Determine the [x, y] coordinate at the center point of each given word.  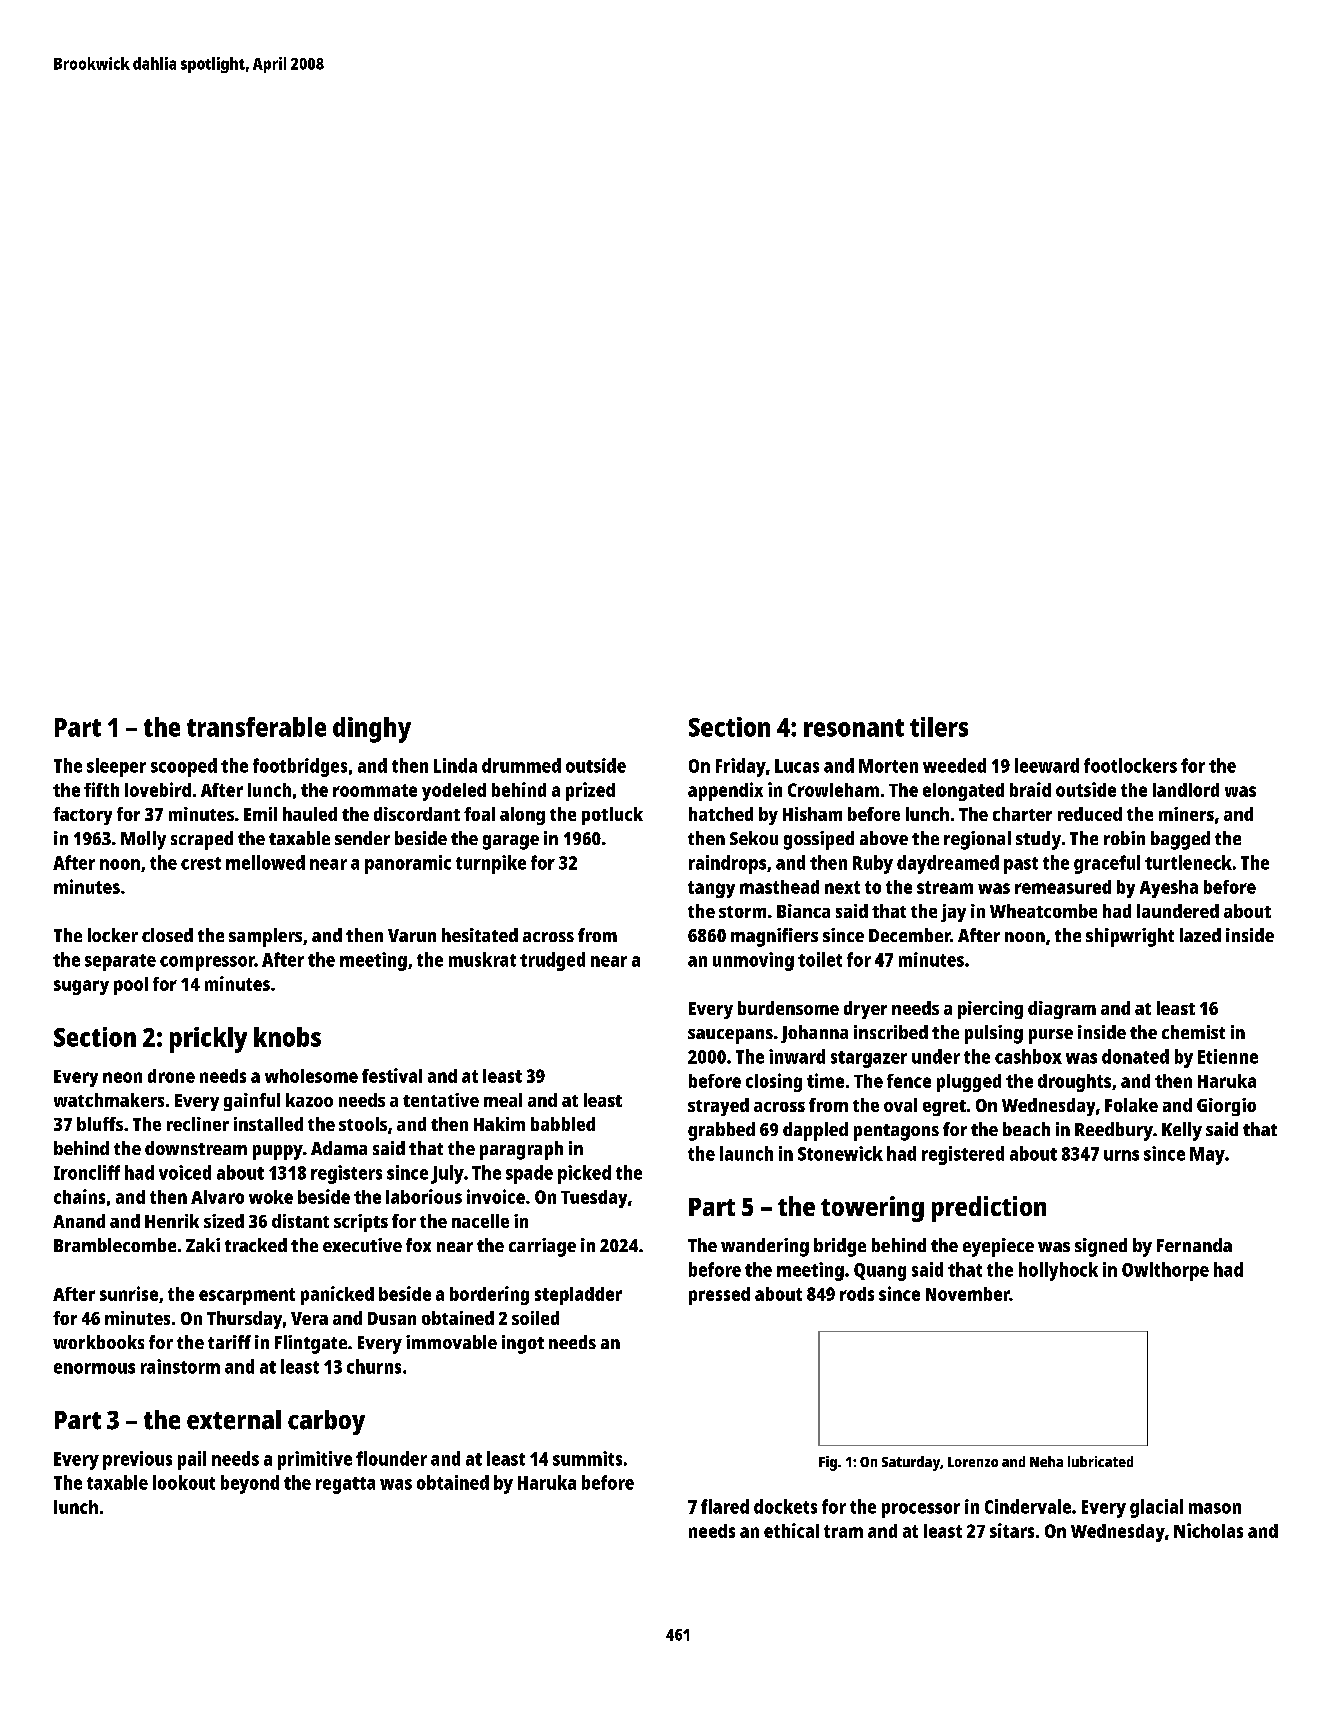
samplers [265, 937]
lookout [184, 1482]
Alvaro [217, 1197]
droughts [1074, 1083]
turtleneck [1188, 862]
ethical [791, 1530]
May [1207, 1156]
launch [746, 1153]
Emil [260, 814]
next [842, 887]
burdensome [788, 1008]
